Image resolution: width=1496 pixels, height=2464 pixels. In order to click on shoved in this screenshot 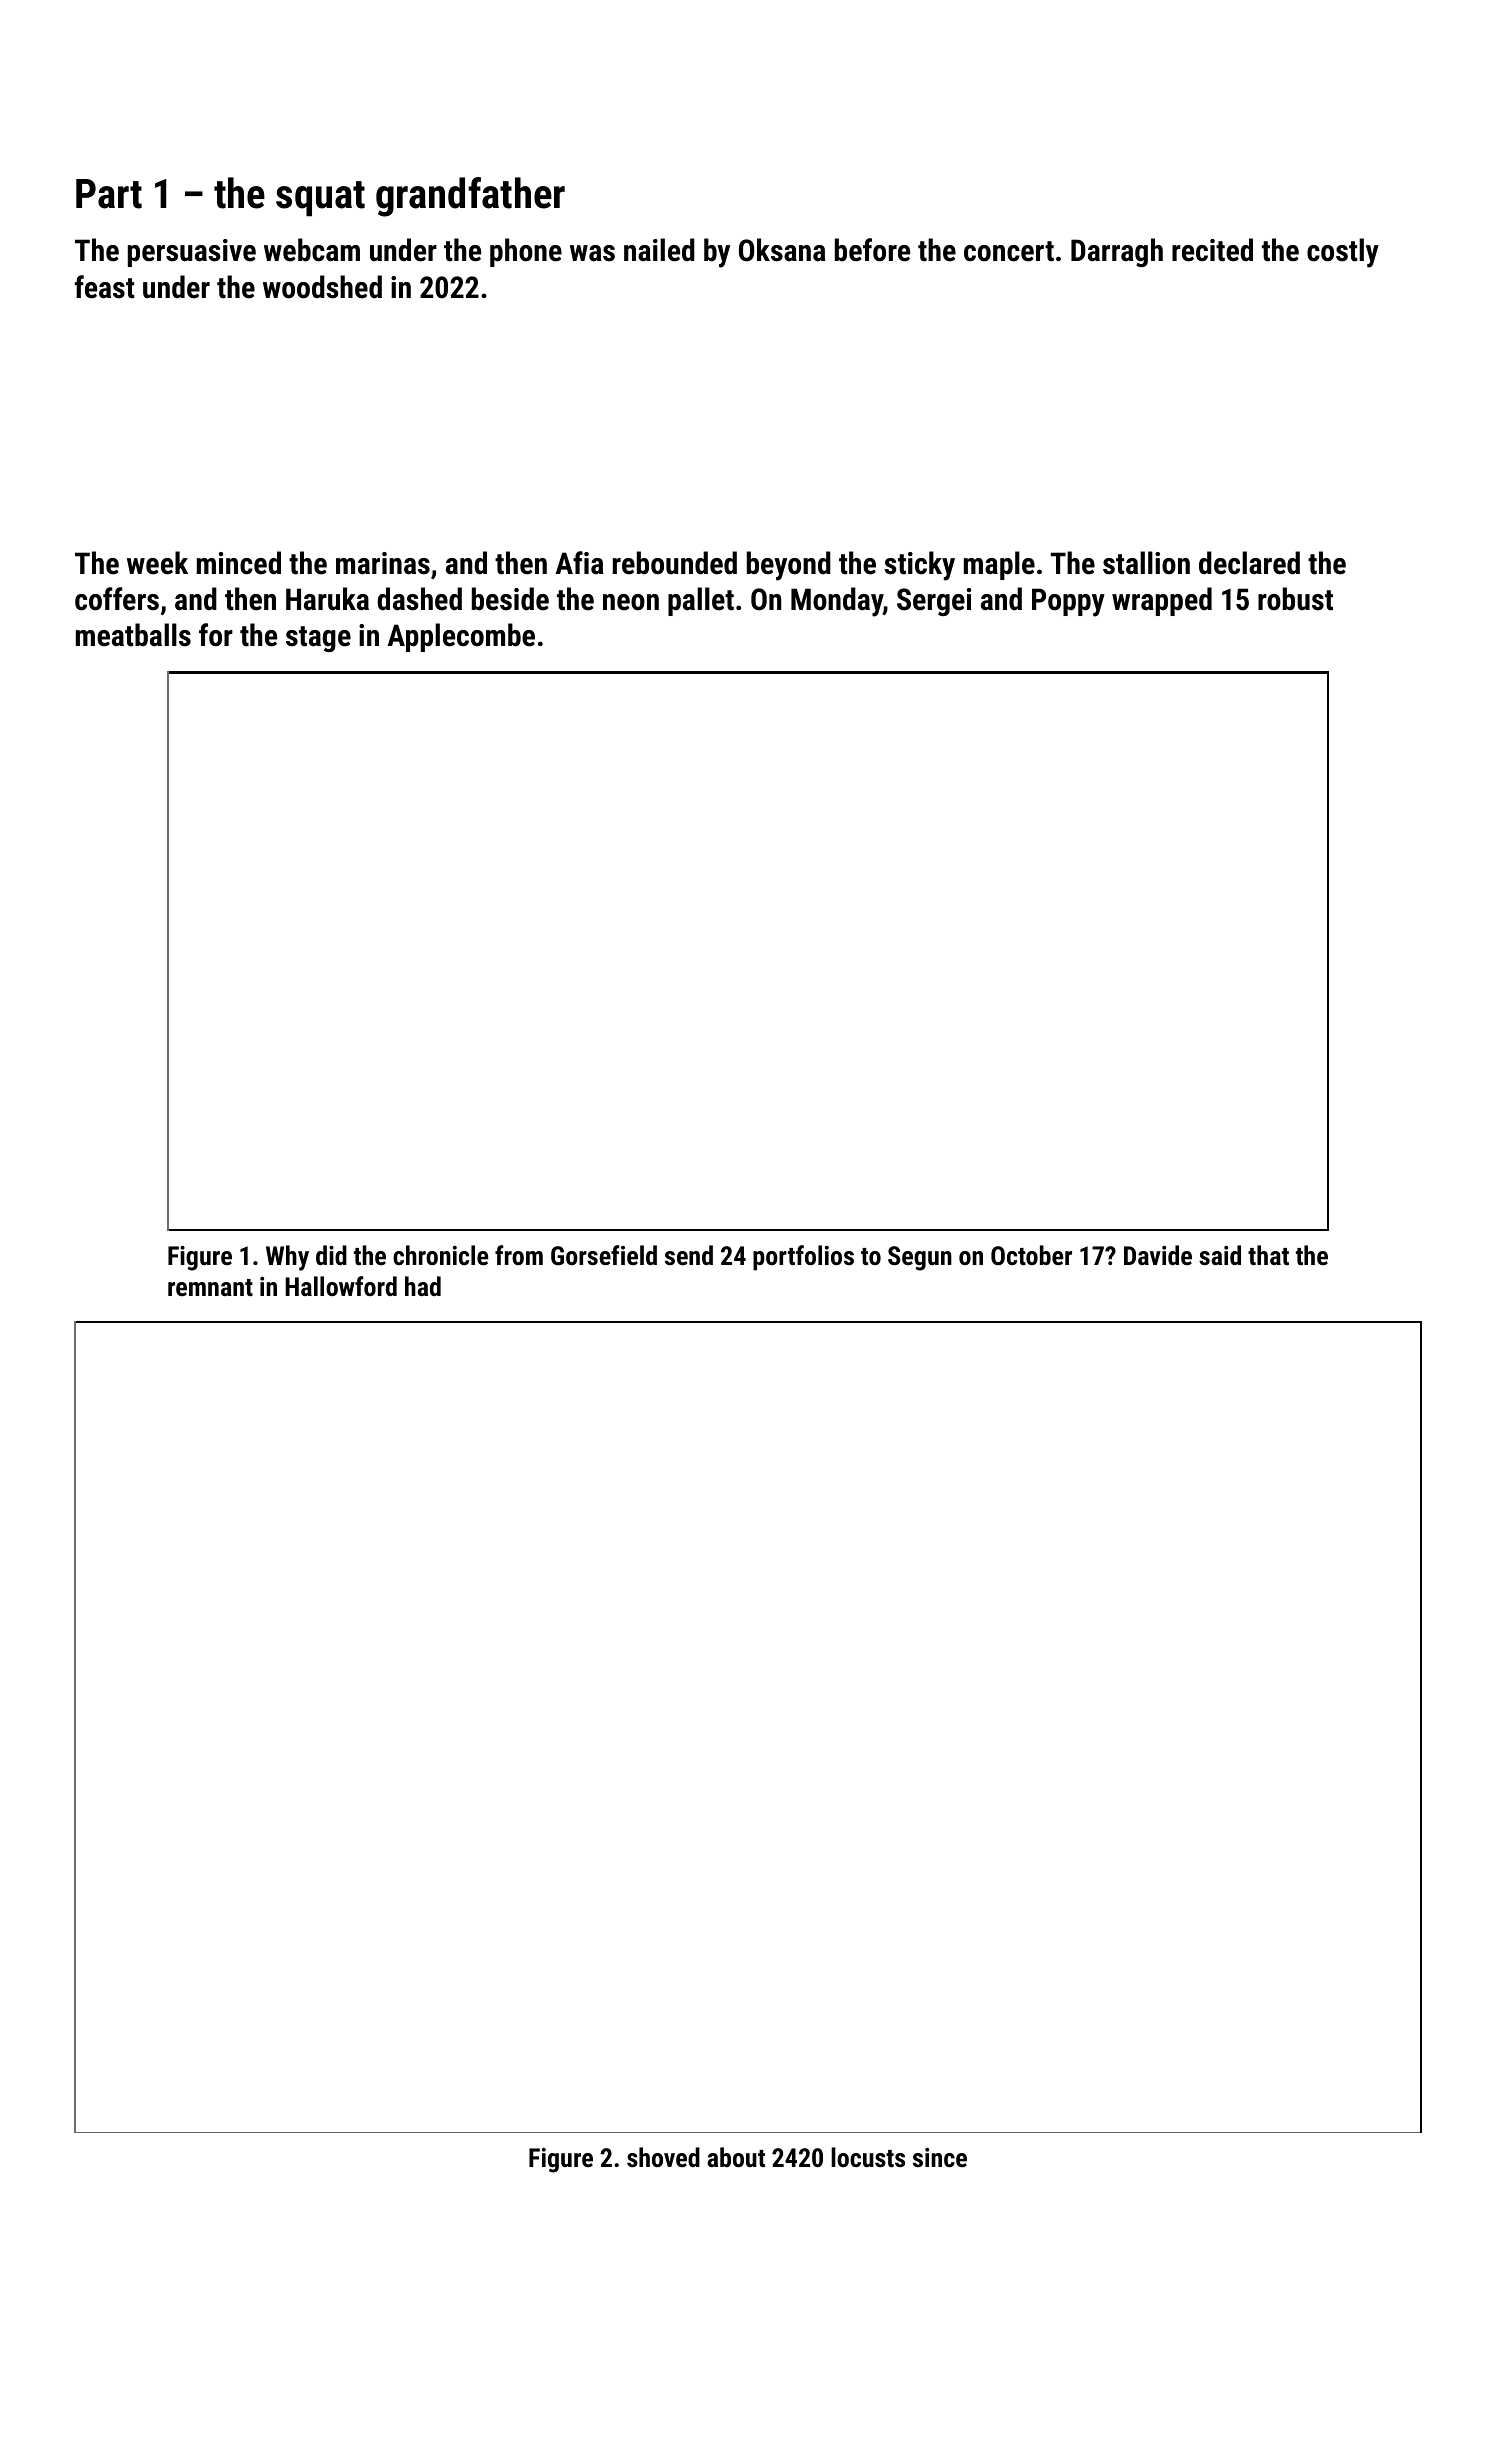, I will do `click(663, 2157)`.
